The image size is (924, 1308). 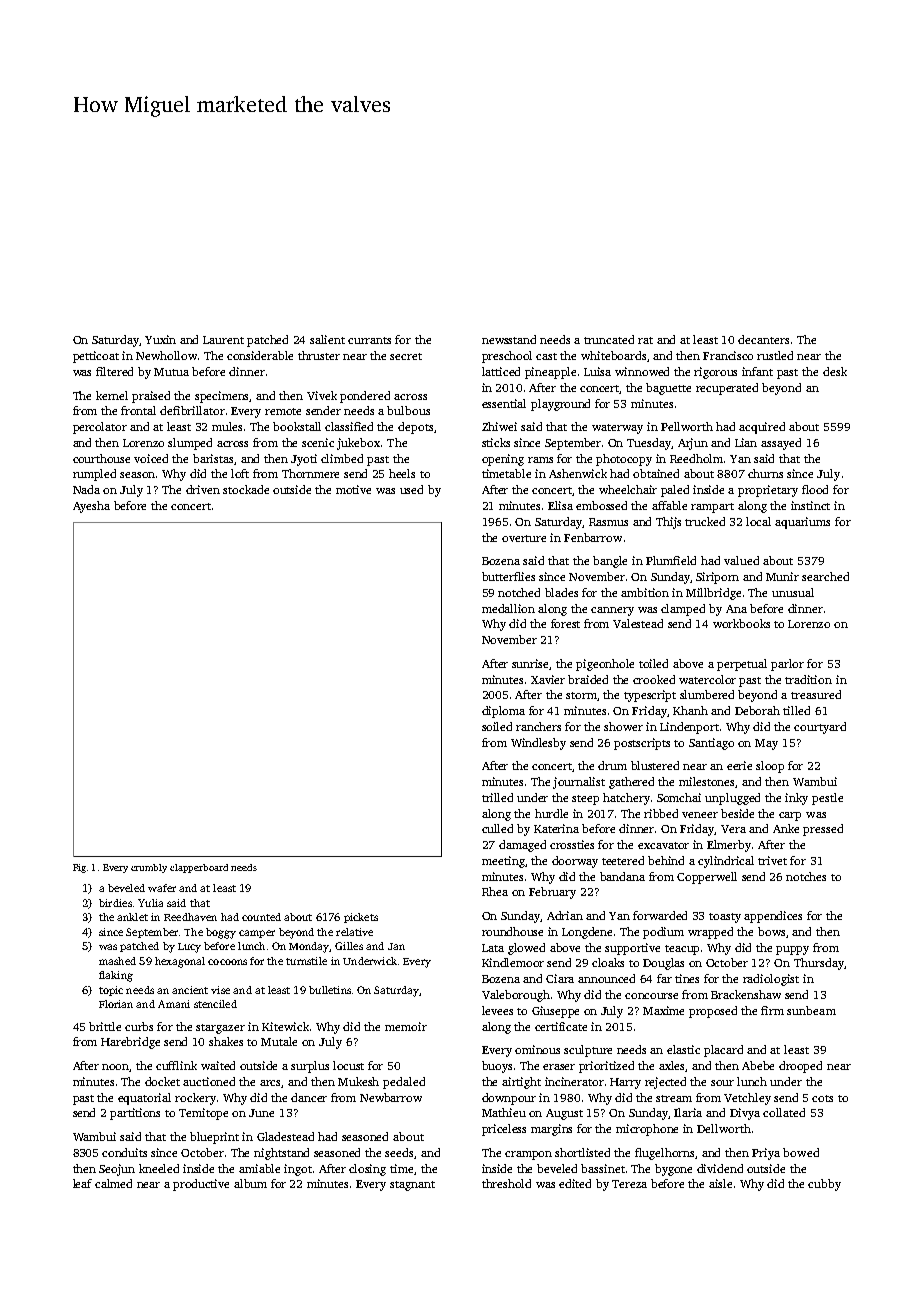 I want to click on edited, so click(x=575, y=1183).
